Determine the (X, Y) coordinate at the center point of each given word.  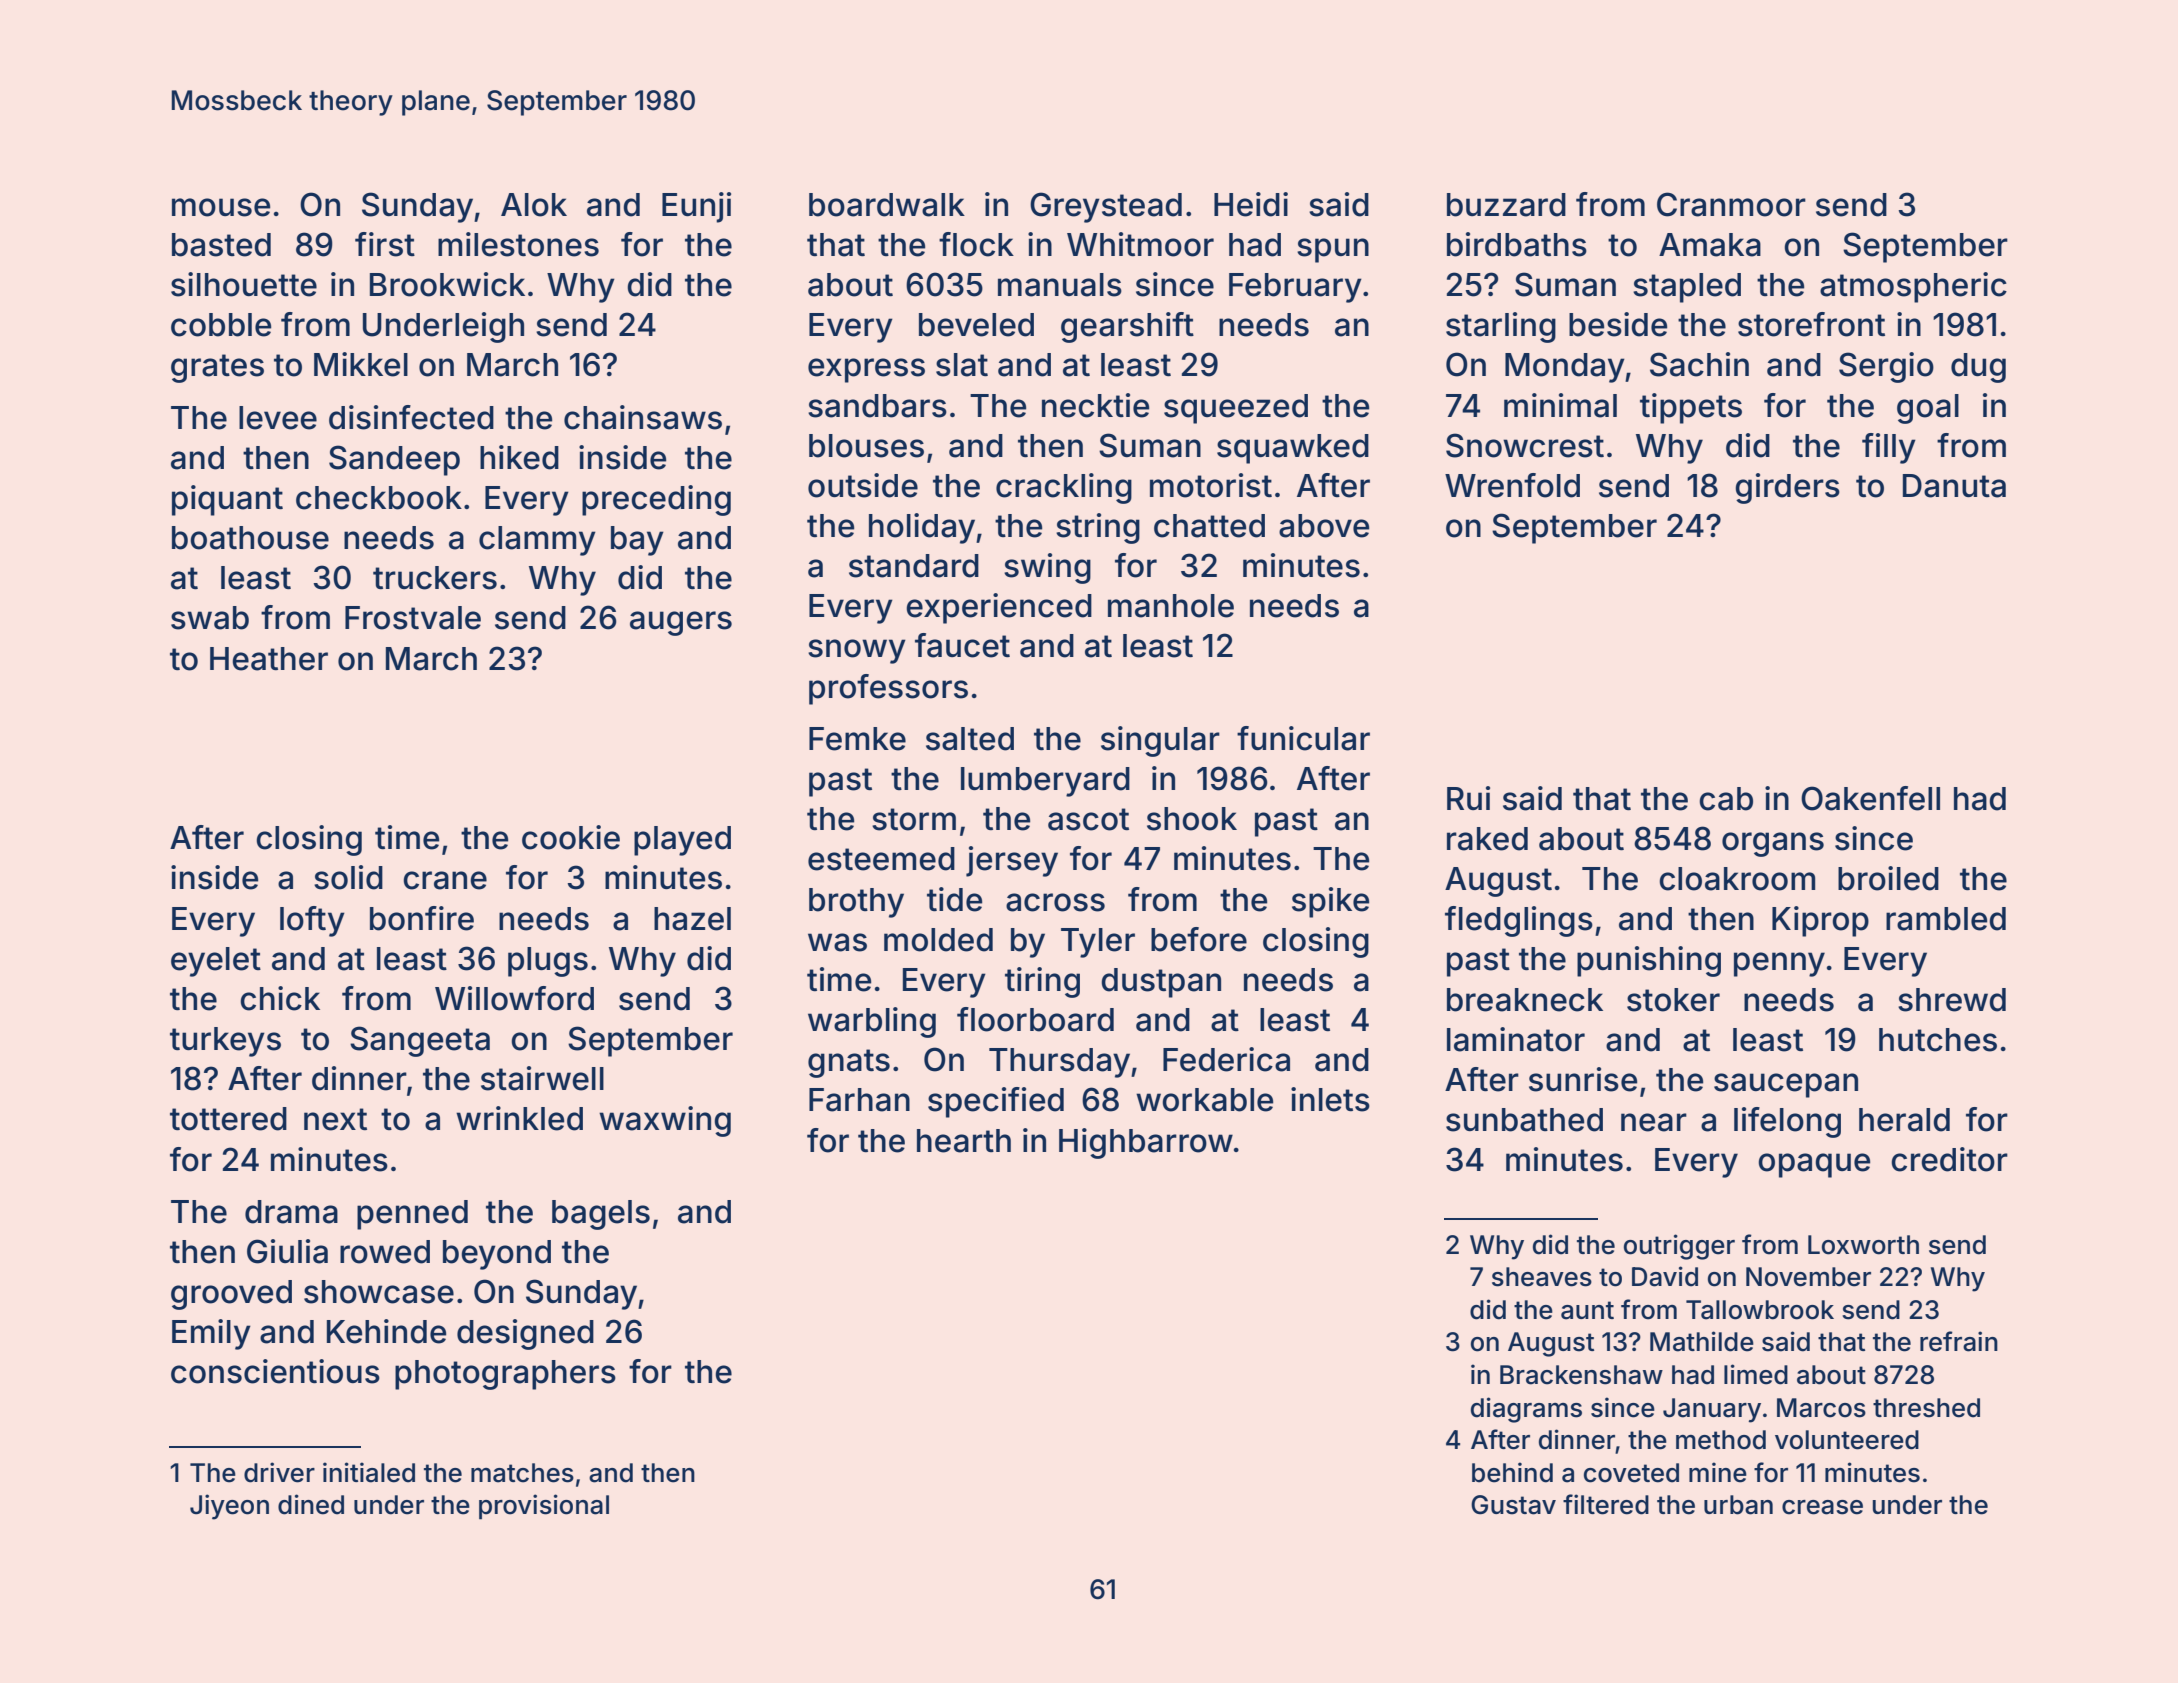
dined (311, 1504)
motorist (1211, 485)
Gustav (1513, 1505)
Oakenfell (1870, 798)
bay (637, 541)
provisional (544, 1507)
